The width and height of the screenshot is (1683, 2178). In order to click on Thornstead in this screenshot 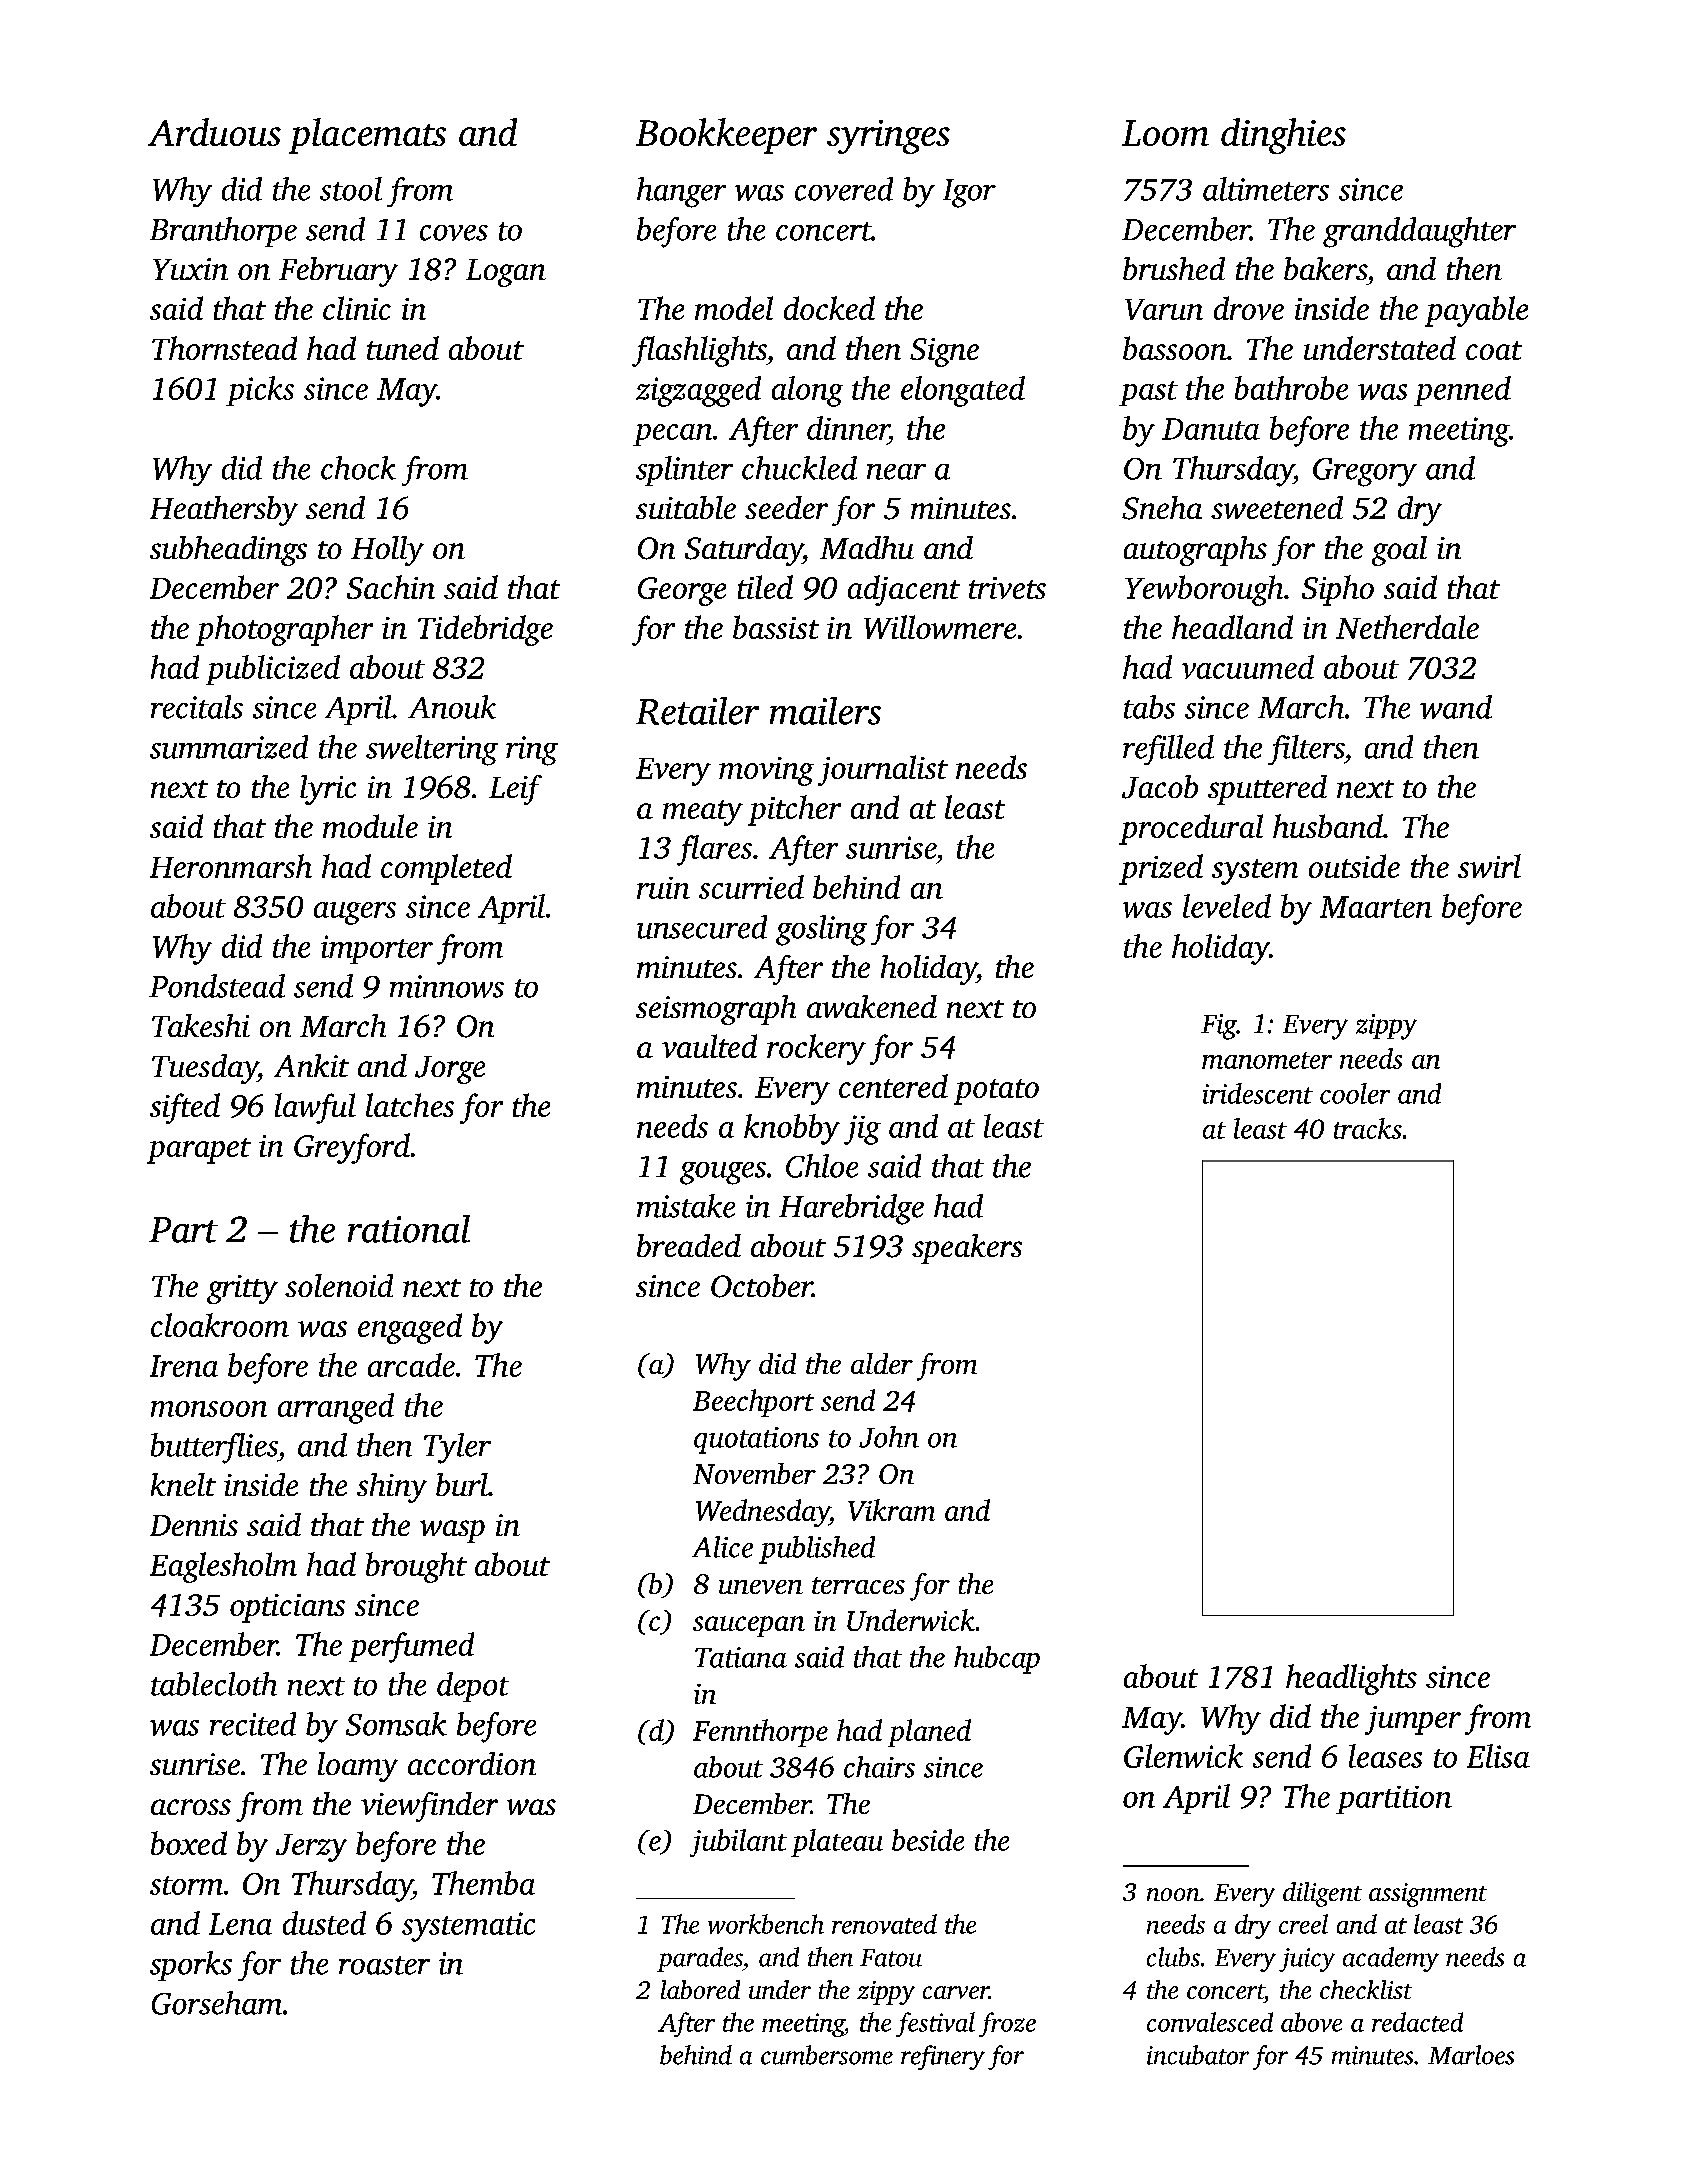, I will do `click(224, 348)`.
